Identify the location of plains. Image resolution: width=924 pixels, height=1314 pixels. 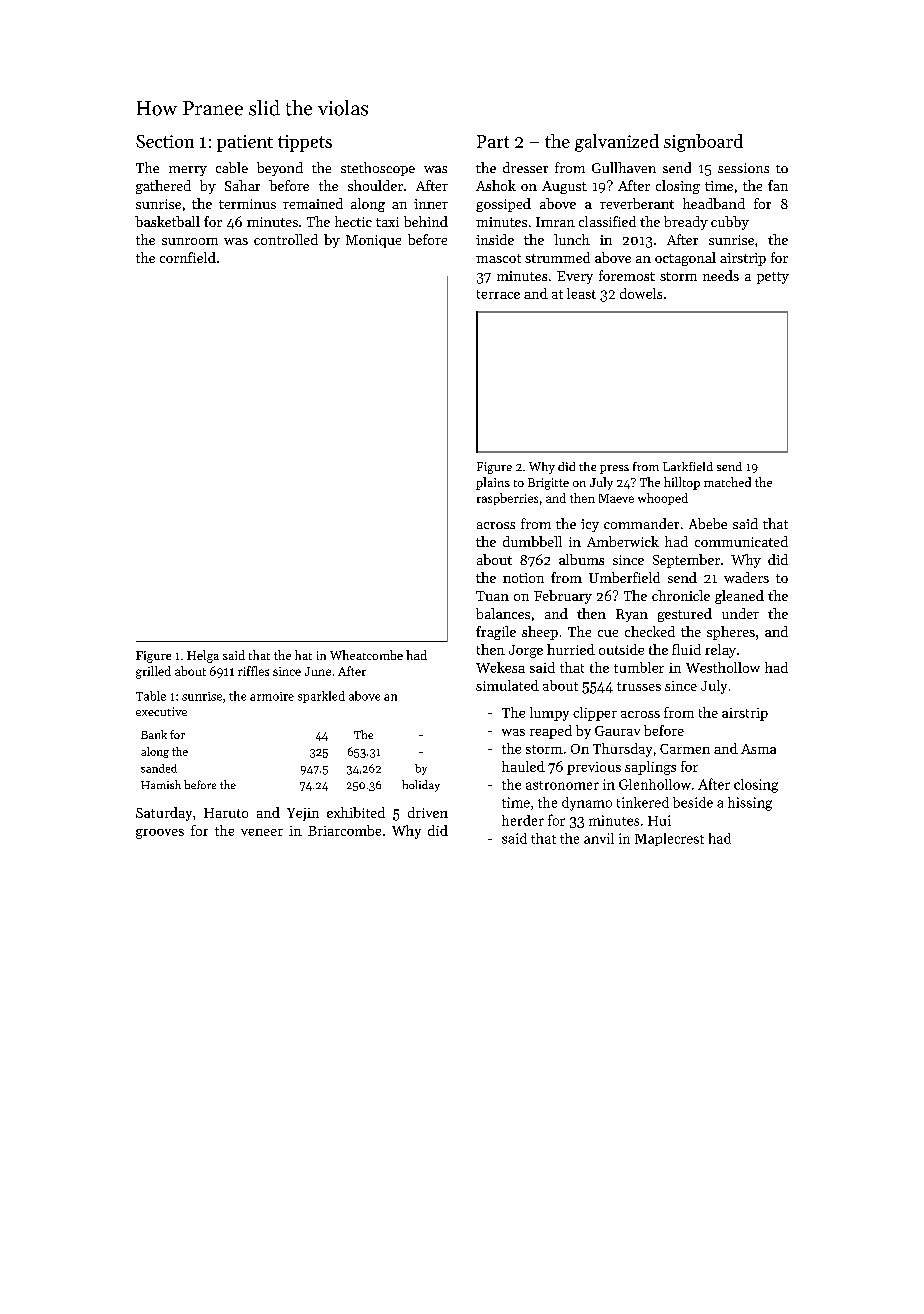
(493, 483).
